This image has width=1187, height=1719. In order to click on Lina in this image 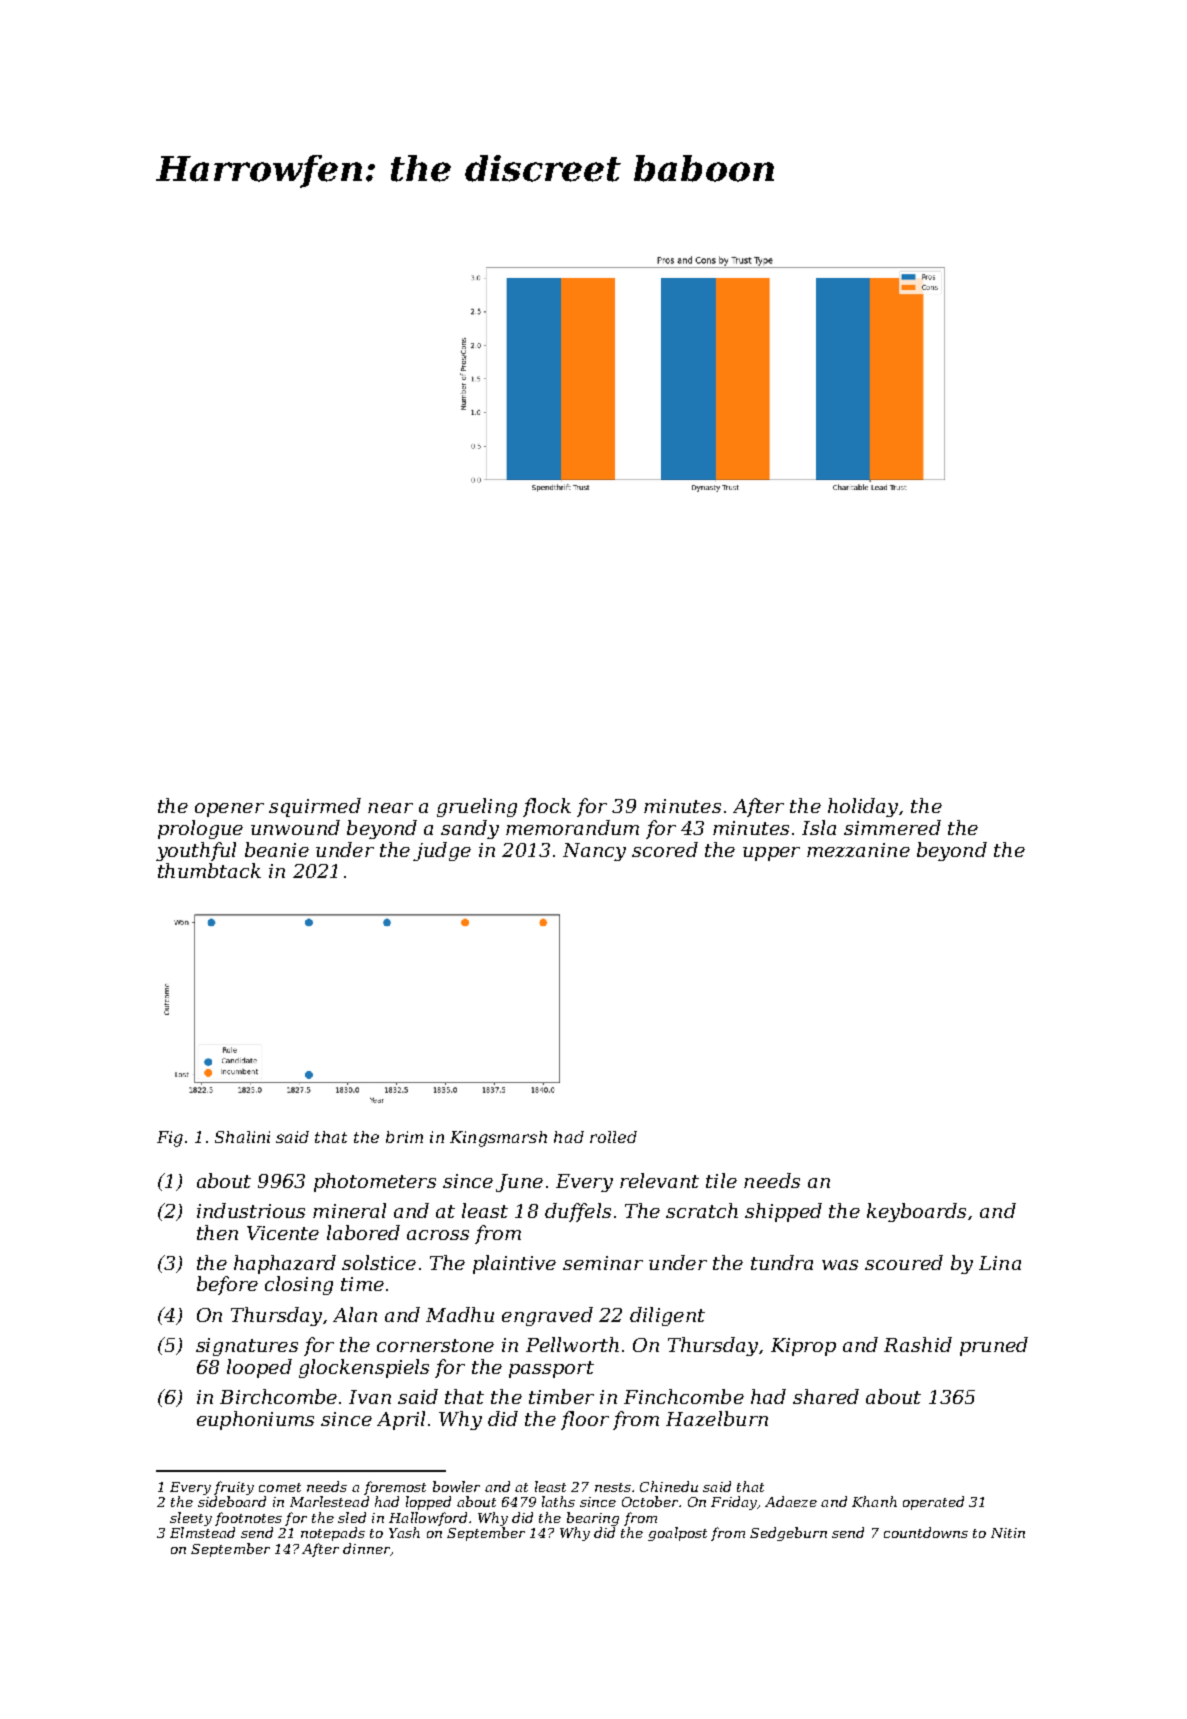, I will do `click(1000, 1263)`.
